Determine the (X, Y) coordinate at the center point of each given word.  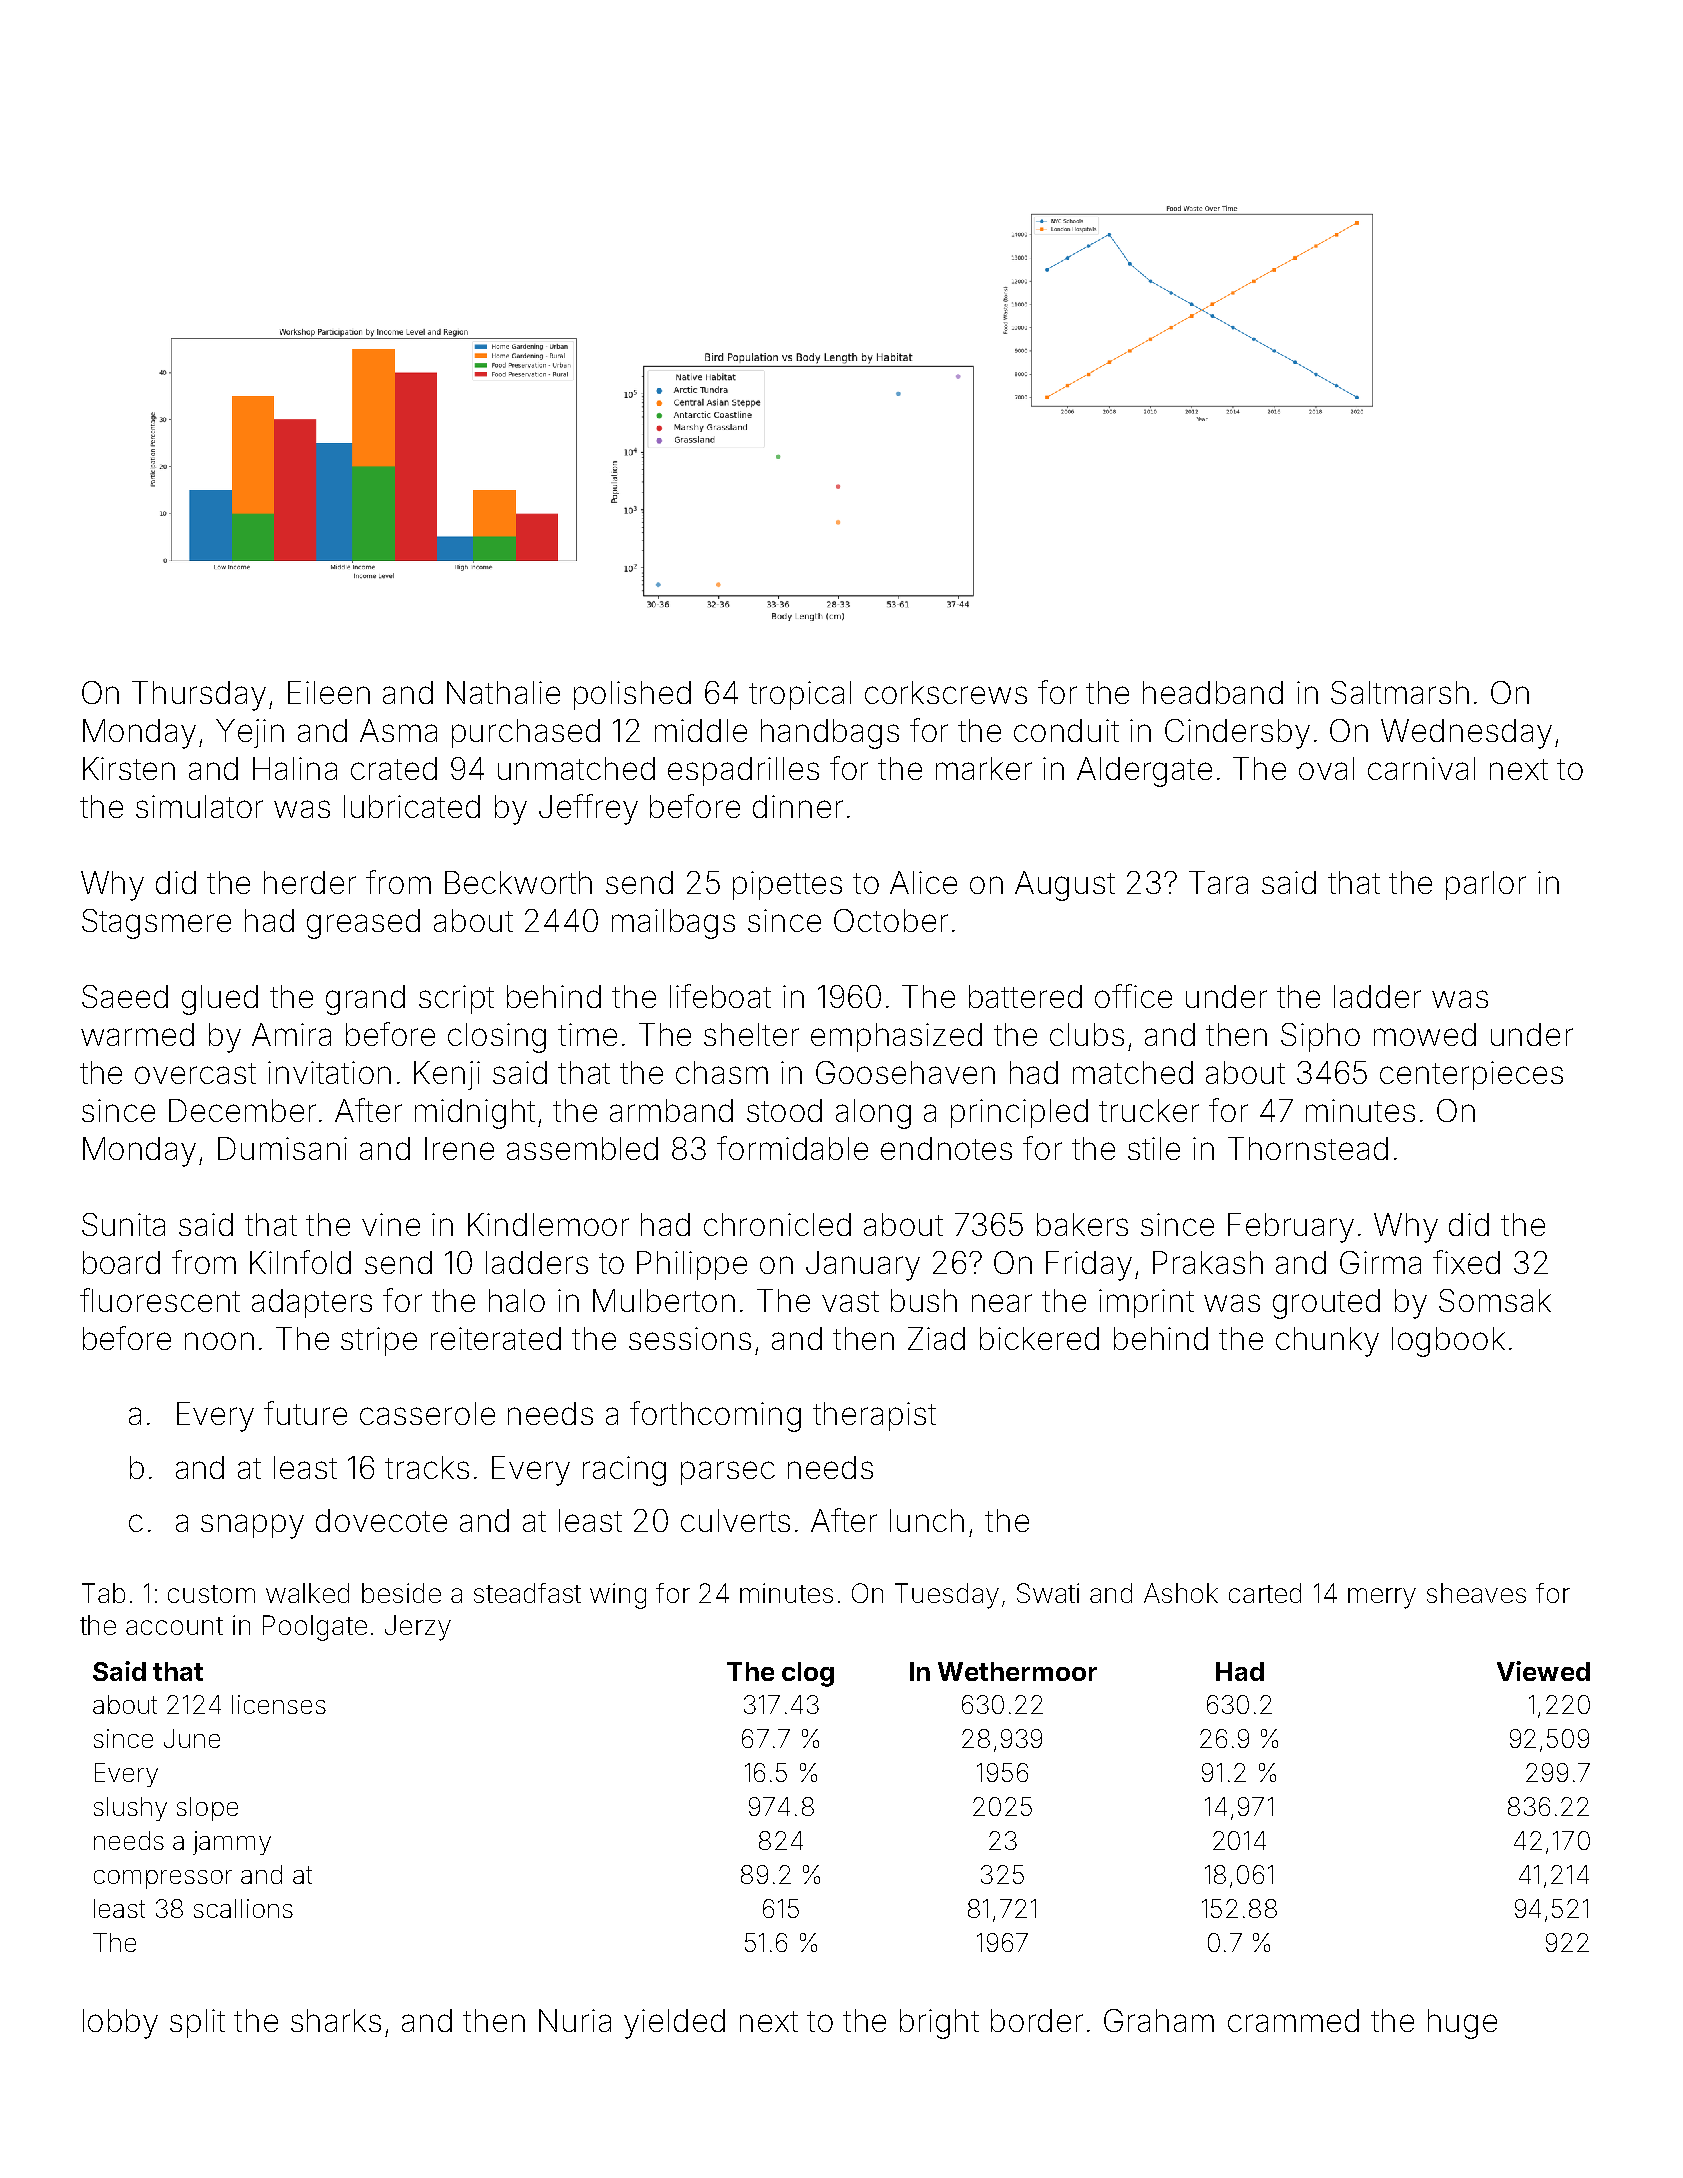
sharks (336, 2020)
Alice (923, 882)
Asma (398, 730)
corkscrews (946, 692)
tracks (427, 1467)
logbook (1448, 1342)
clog (808, 1674)
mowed (1425, 1034)
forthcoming (715, 1416)
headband (1213, 692)
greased (363, 924)
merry (1382, 1598)
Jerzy (418, 1628)
